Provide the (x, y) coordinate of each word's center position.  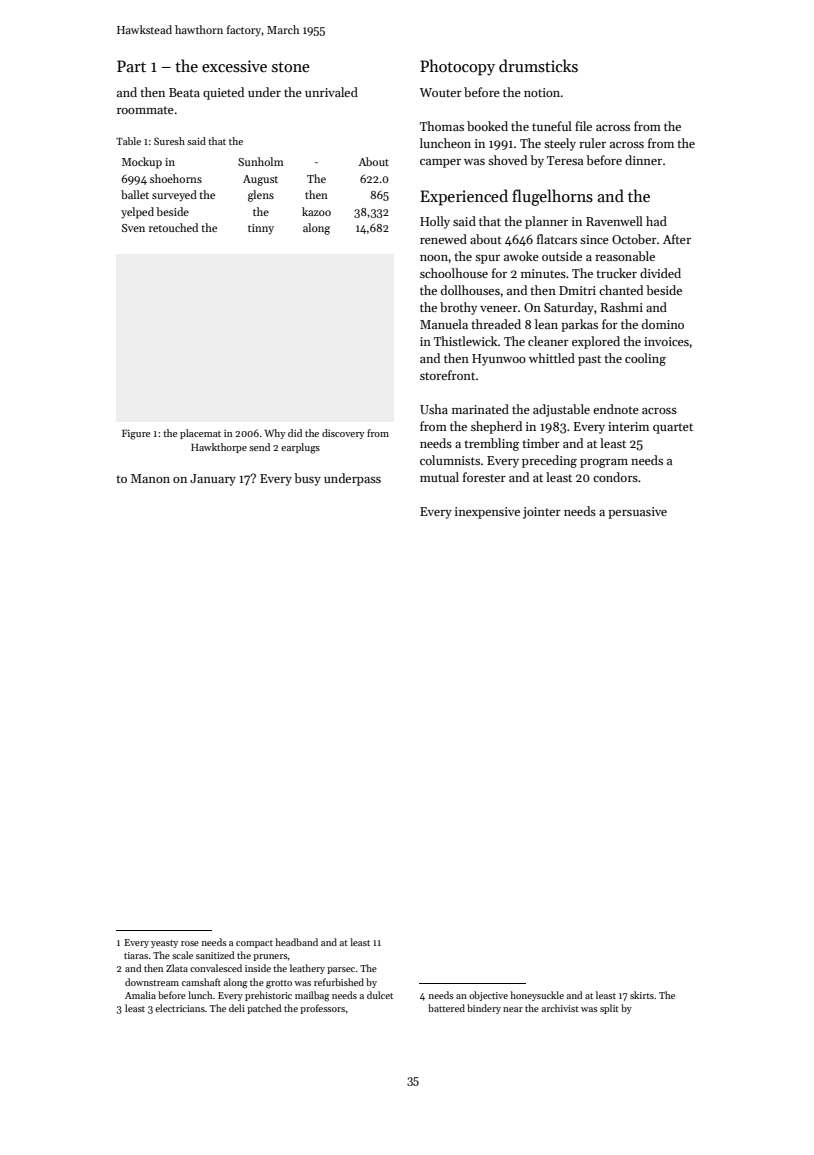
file (583, 126)
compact (254, 944)
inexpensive (487, 513)
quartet (673, 428)
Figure (136, 435)
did (295, 433)
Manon (150, 478)
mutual (439, 477)
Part (131, 66)
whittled (552, 358)
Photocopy (457, 67)
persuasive (637, 513)
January (213, 480)
